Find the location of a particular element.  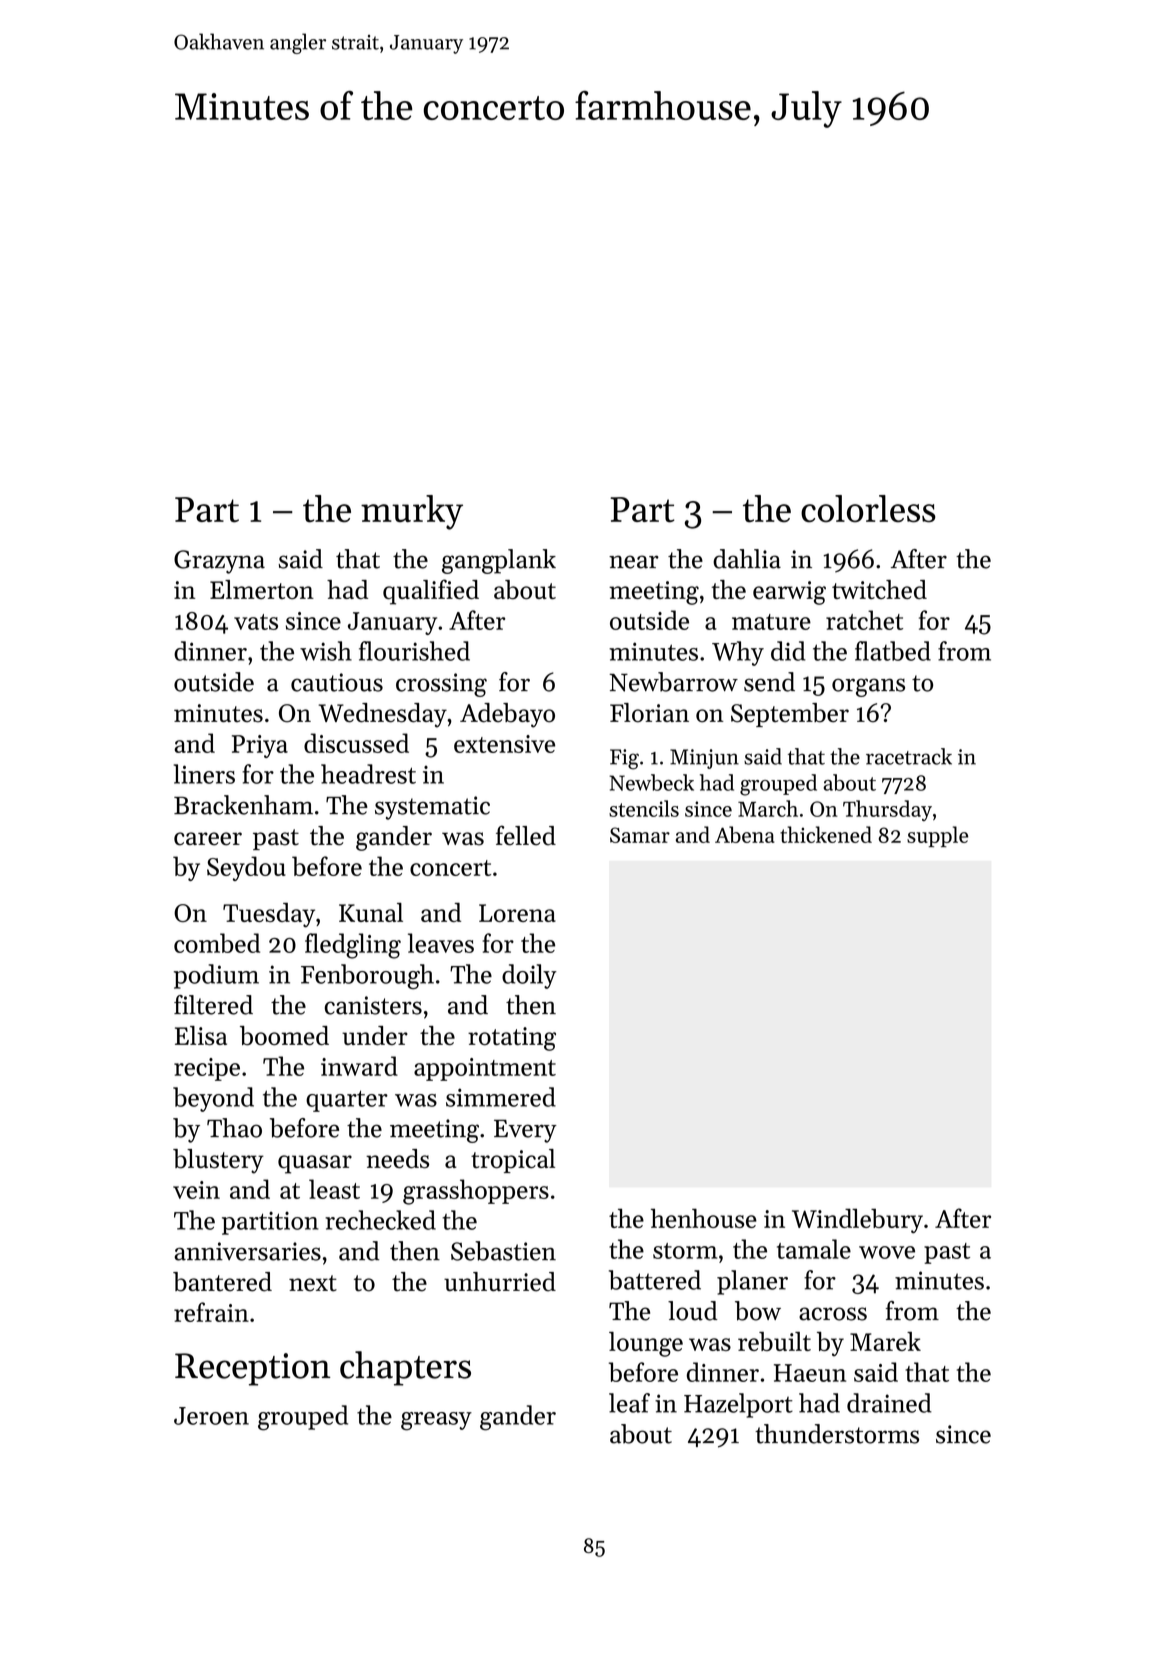

headrest is located at coordinates (368, 774).
